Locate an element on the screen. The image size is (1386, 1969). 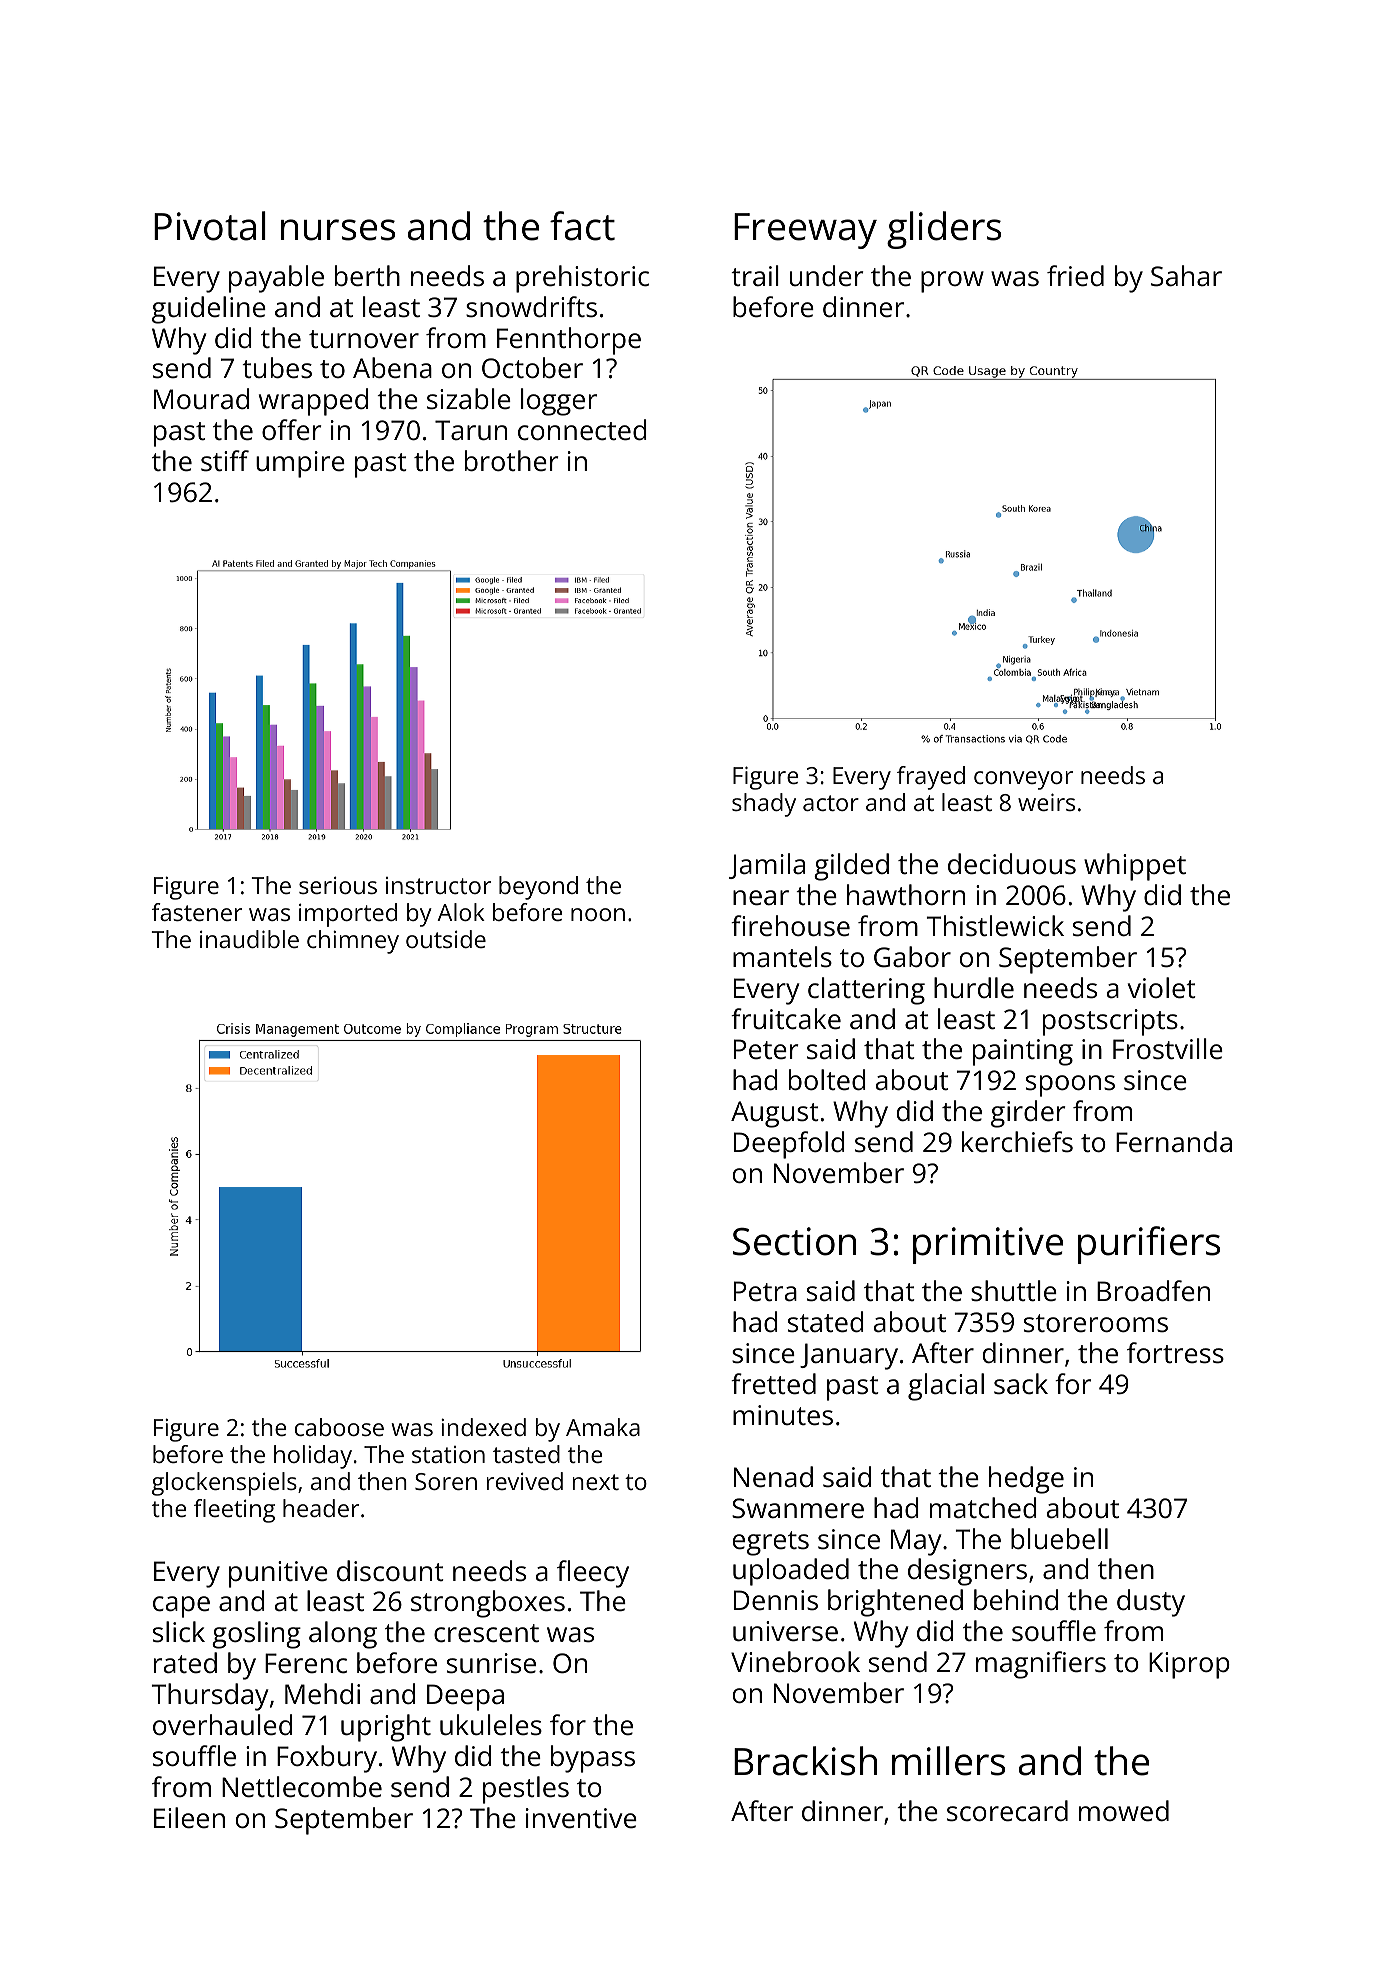
nurses is located at coordinates (338, 230).
